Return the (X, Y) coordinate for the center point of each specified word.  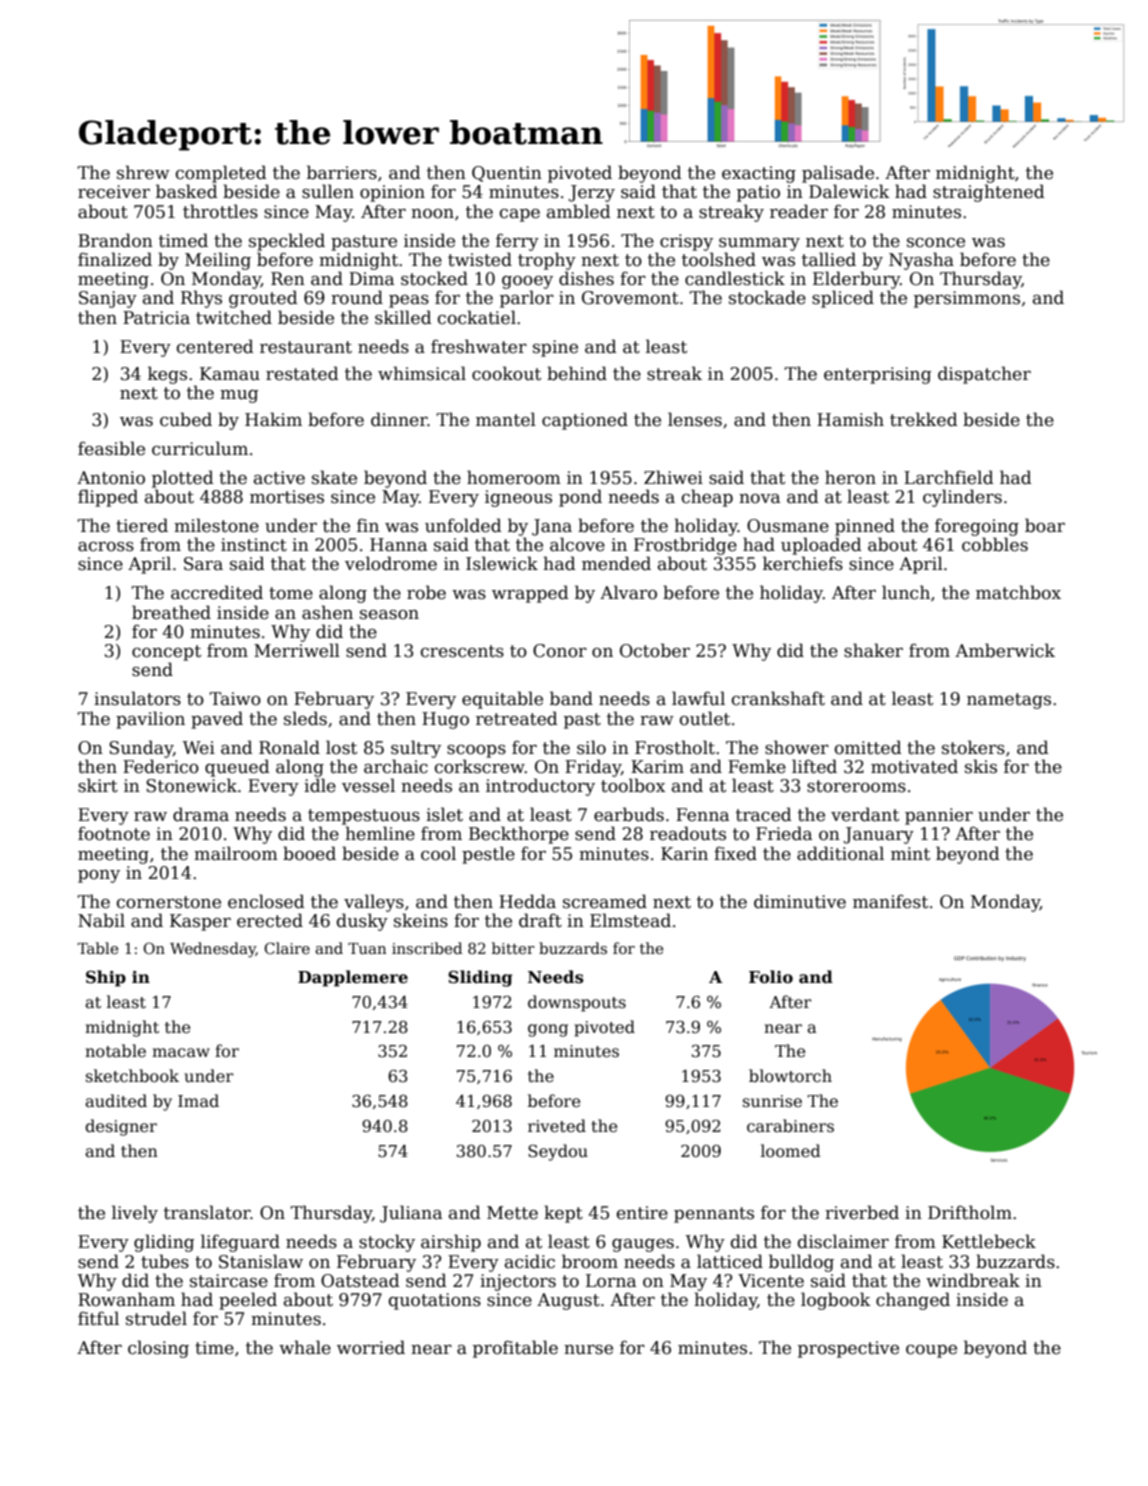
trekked (924, 419)
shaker (873, 650)
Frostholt (675, 747)
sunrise (772, 1101)
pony (99, 876)
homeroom (514, 477)
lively (135, 1214)
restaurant (306, 347)
